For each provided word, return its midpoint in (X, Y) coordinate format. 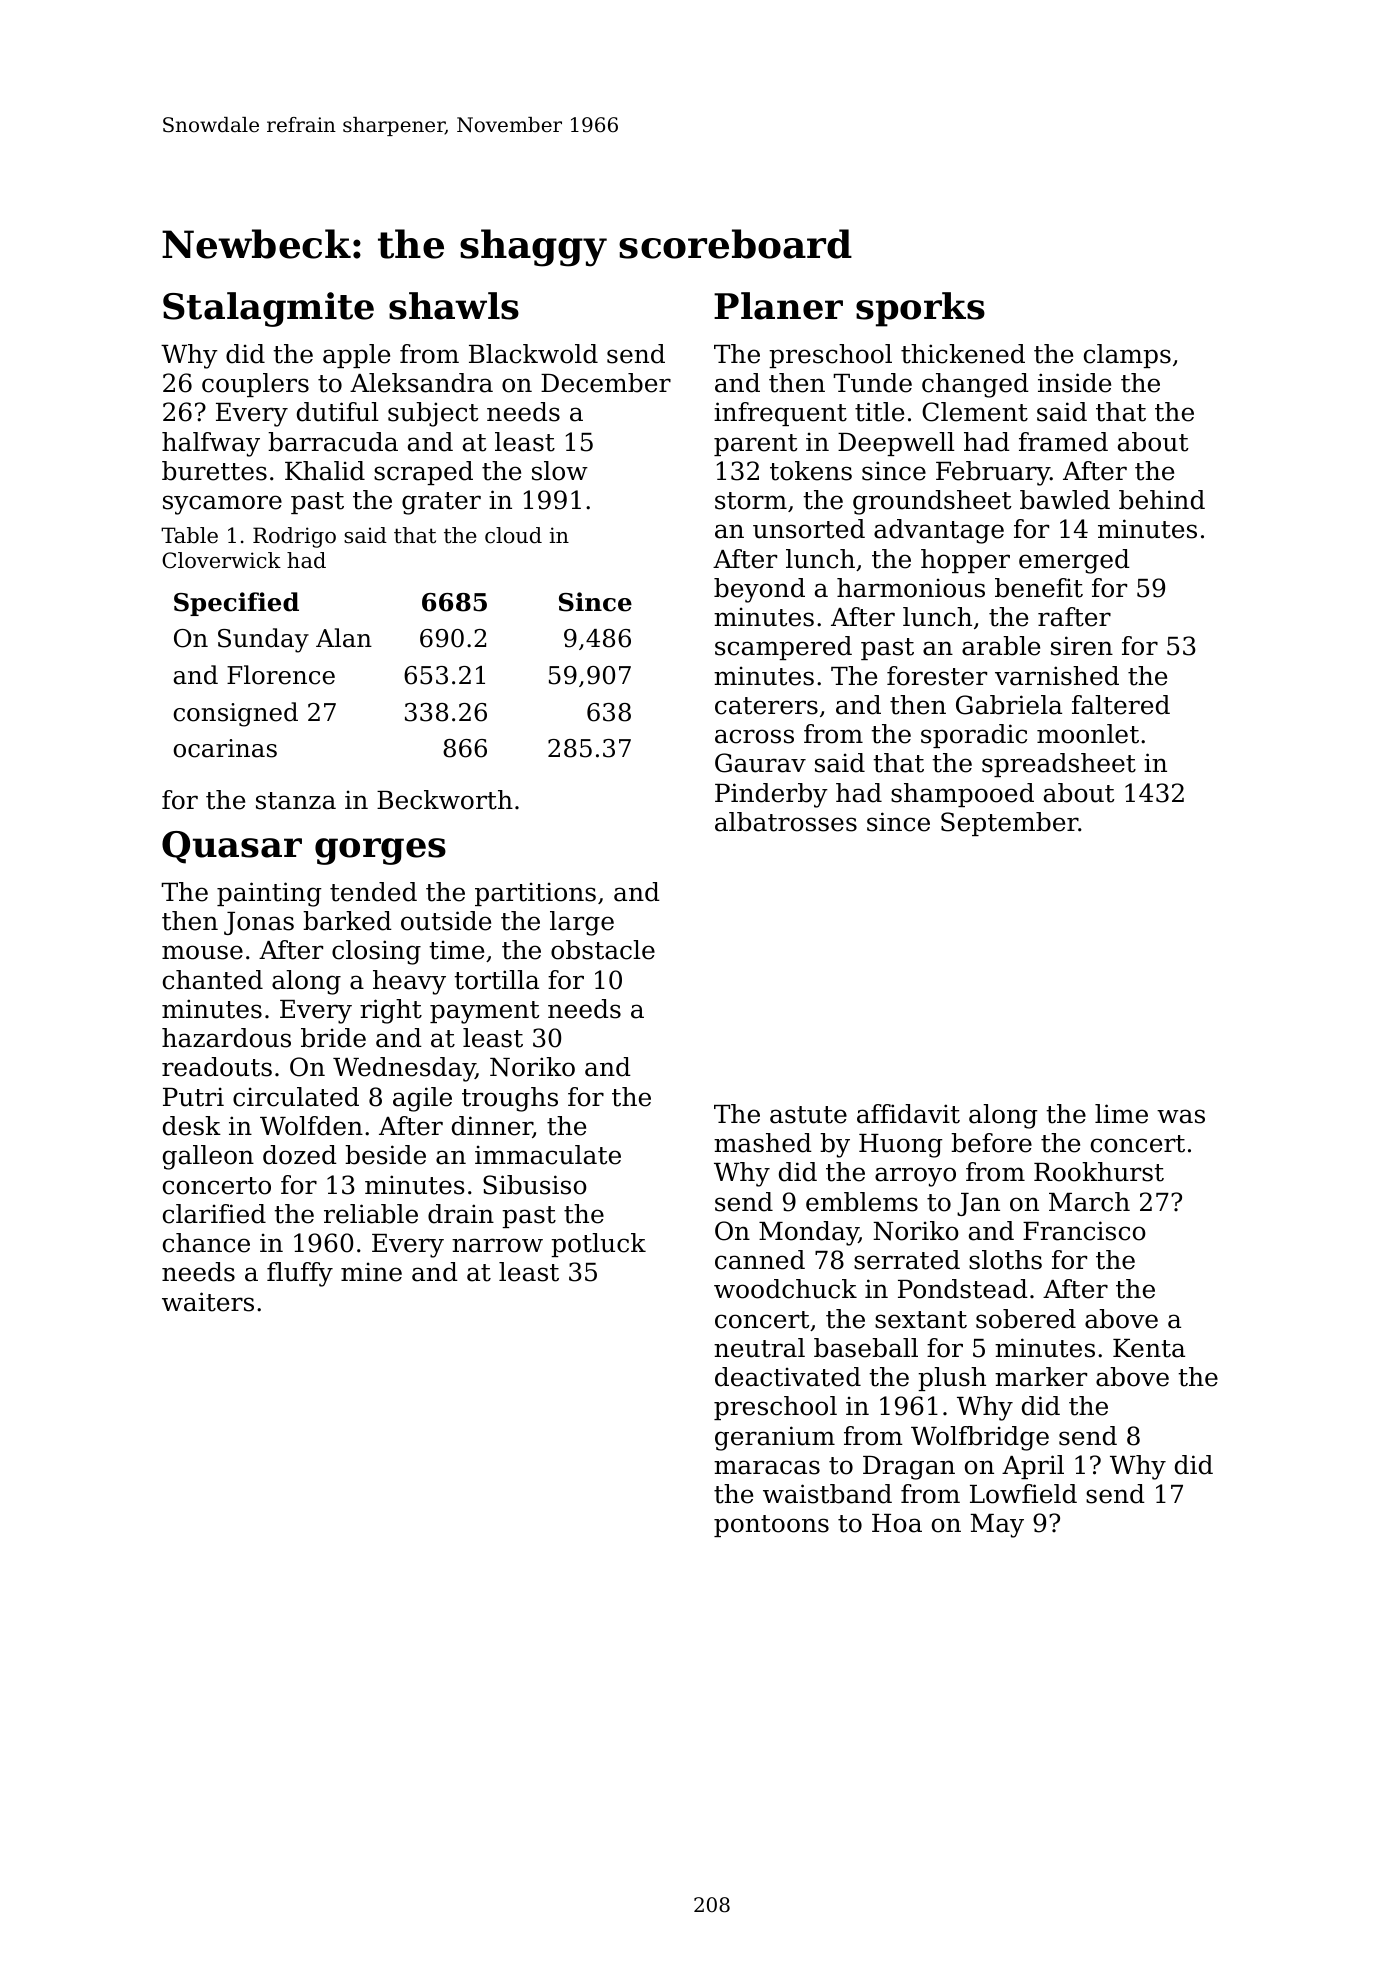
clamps (1127, 356)
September (1009, 824)
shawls (454, 306)
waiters (208, 1302)
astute (808, 1115)
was (1181, 1116)
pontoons (771, 1526)
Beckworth (445, 800)
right (391, 1011)
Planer (778, 306)
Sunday (263, 640)
